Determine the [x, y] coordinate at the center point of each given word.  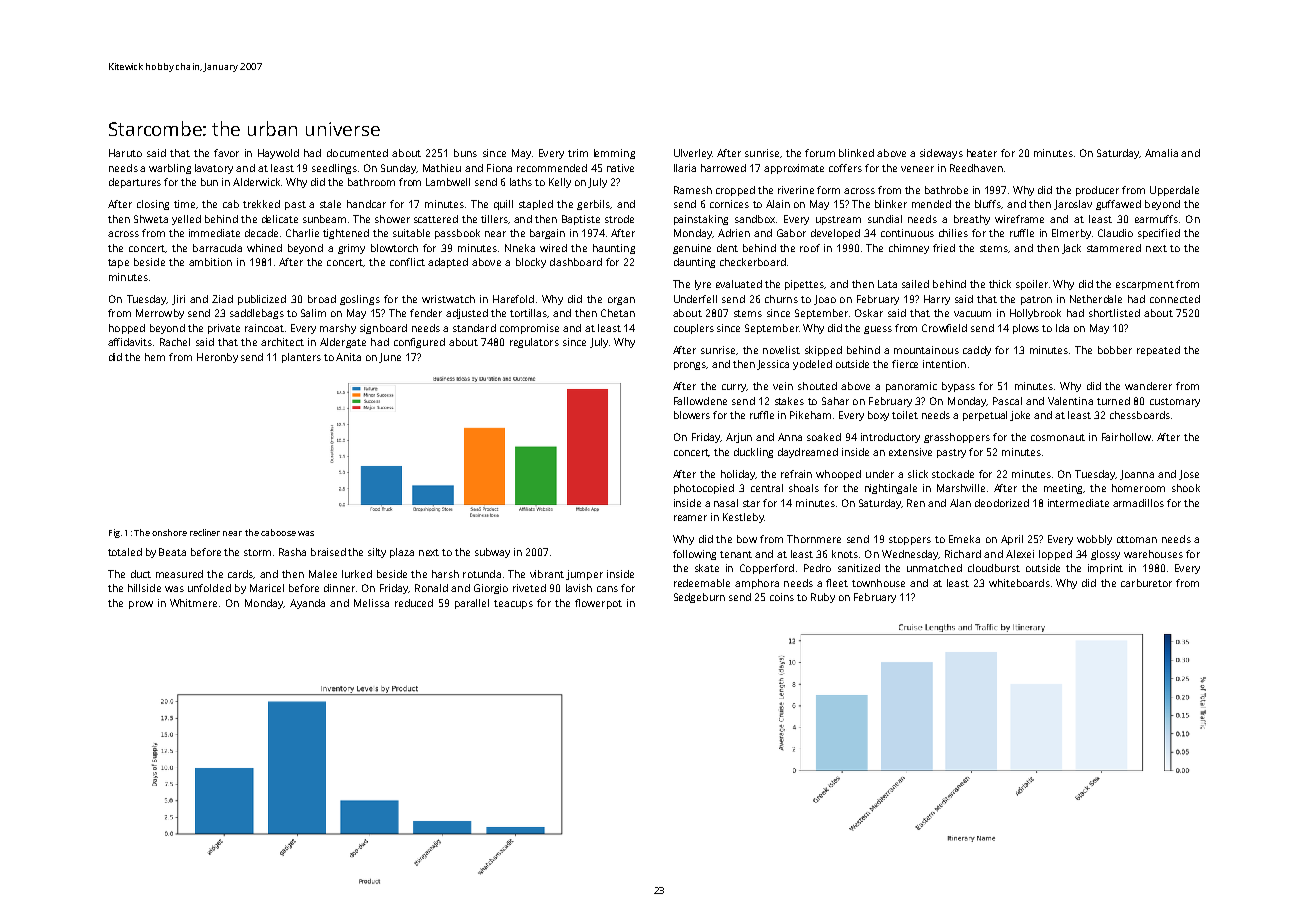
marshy [338, 329]
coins [782, 597]
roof [810, 248]
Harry [937, 300]
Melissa [371, 603]
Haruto [125, 153]
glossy [1105, 555]
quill [503, 205]
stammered [1114, 248]
